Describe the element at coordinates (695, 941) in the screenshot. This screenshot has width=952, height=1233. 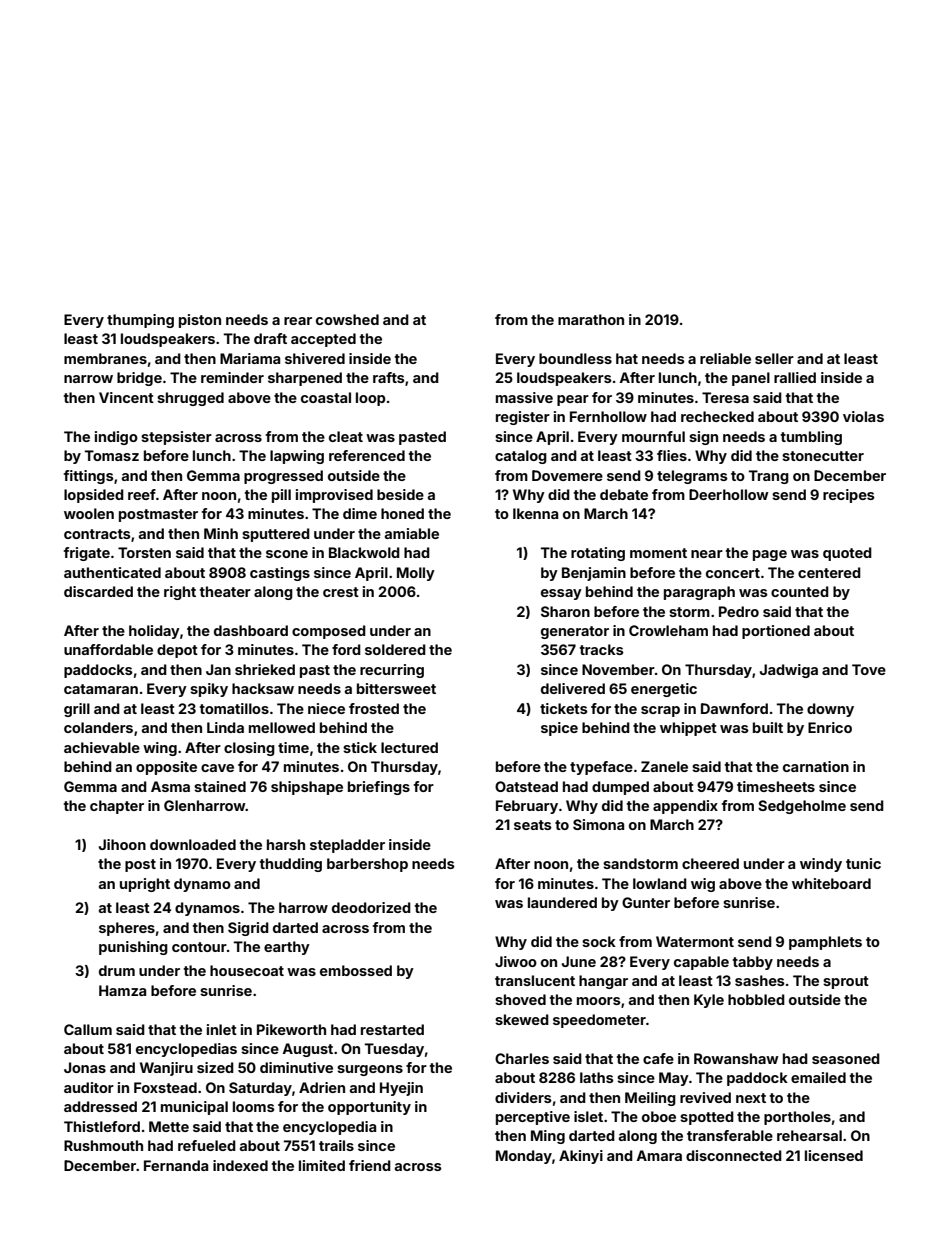
I see `Watermont` at that location.
